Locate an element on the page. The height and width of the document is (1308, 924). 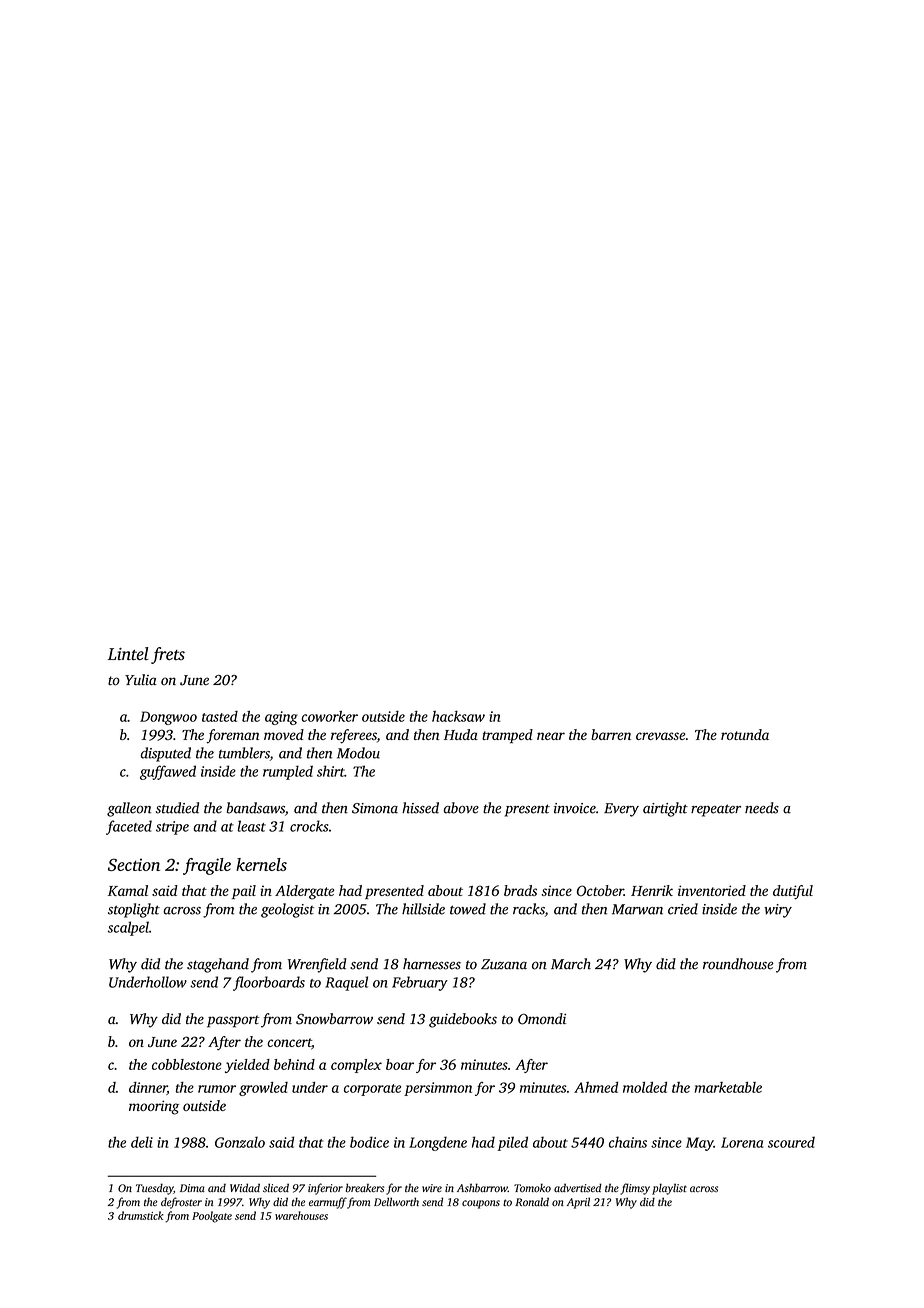
drumstick is located at coordinates (141, 1215).
